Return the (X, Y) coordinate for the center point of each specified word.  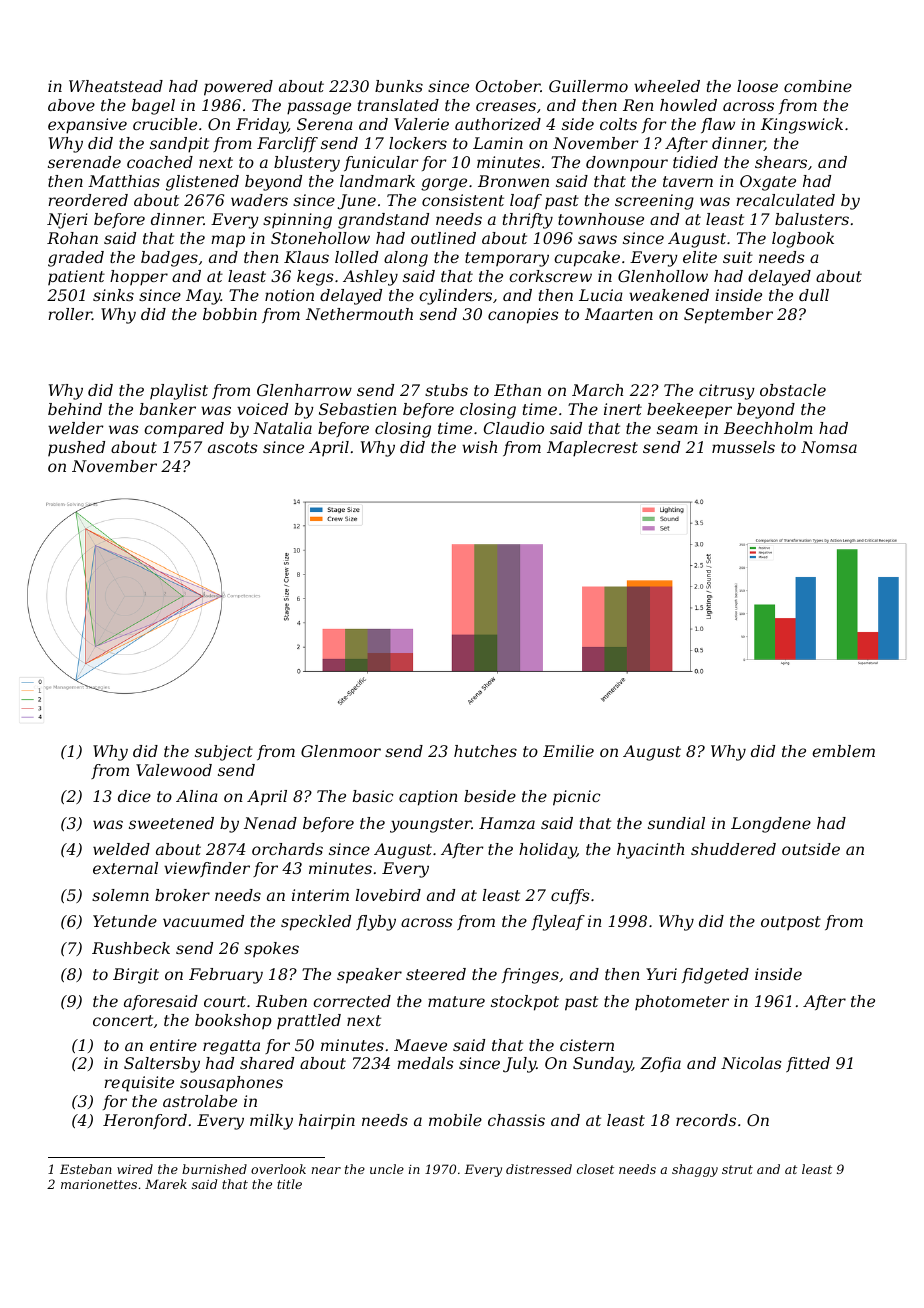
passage (319, 108)
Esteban (86, 1169)
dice (134, 796)
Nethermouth (359, 314)
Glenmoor (341, 751)
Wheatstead (116, 86)
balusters (812, 219)
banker (168, 409)
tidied (695, 162)
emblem (843, 751)
